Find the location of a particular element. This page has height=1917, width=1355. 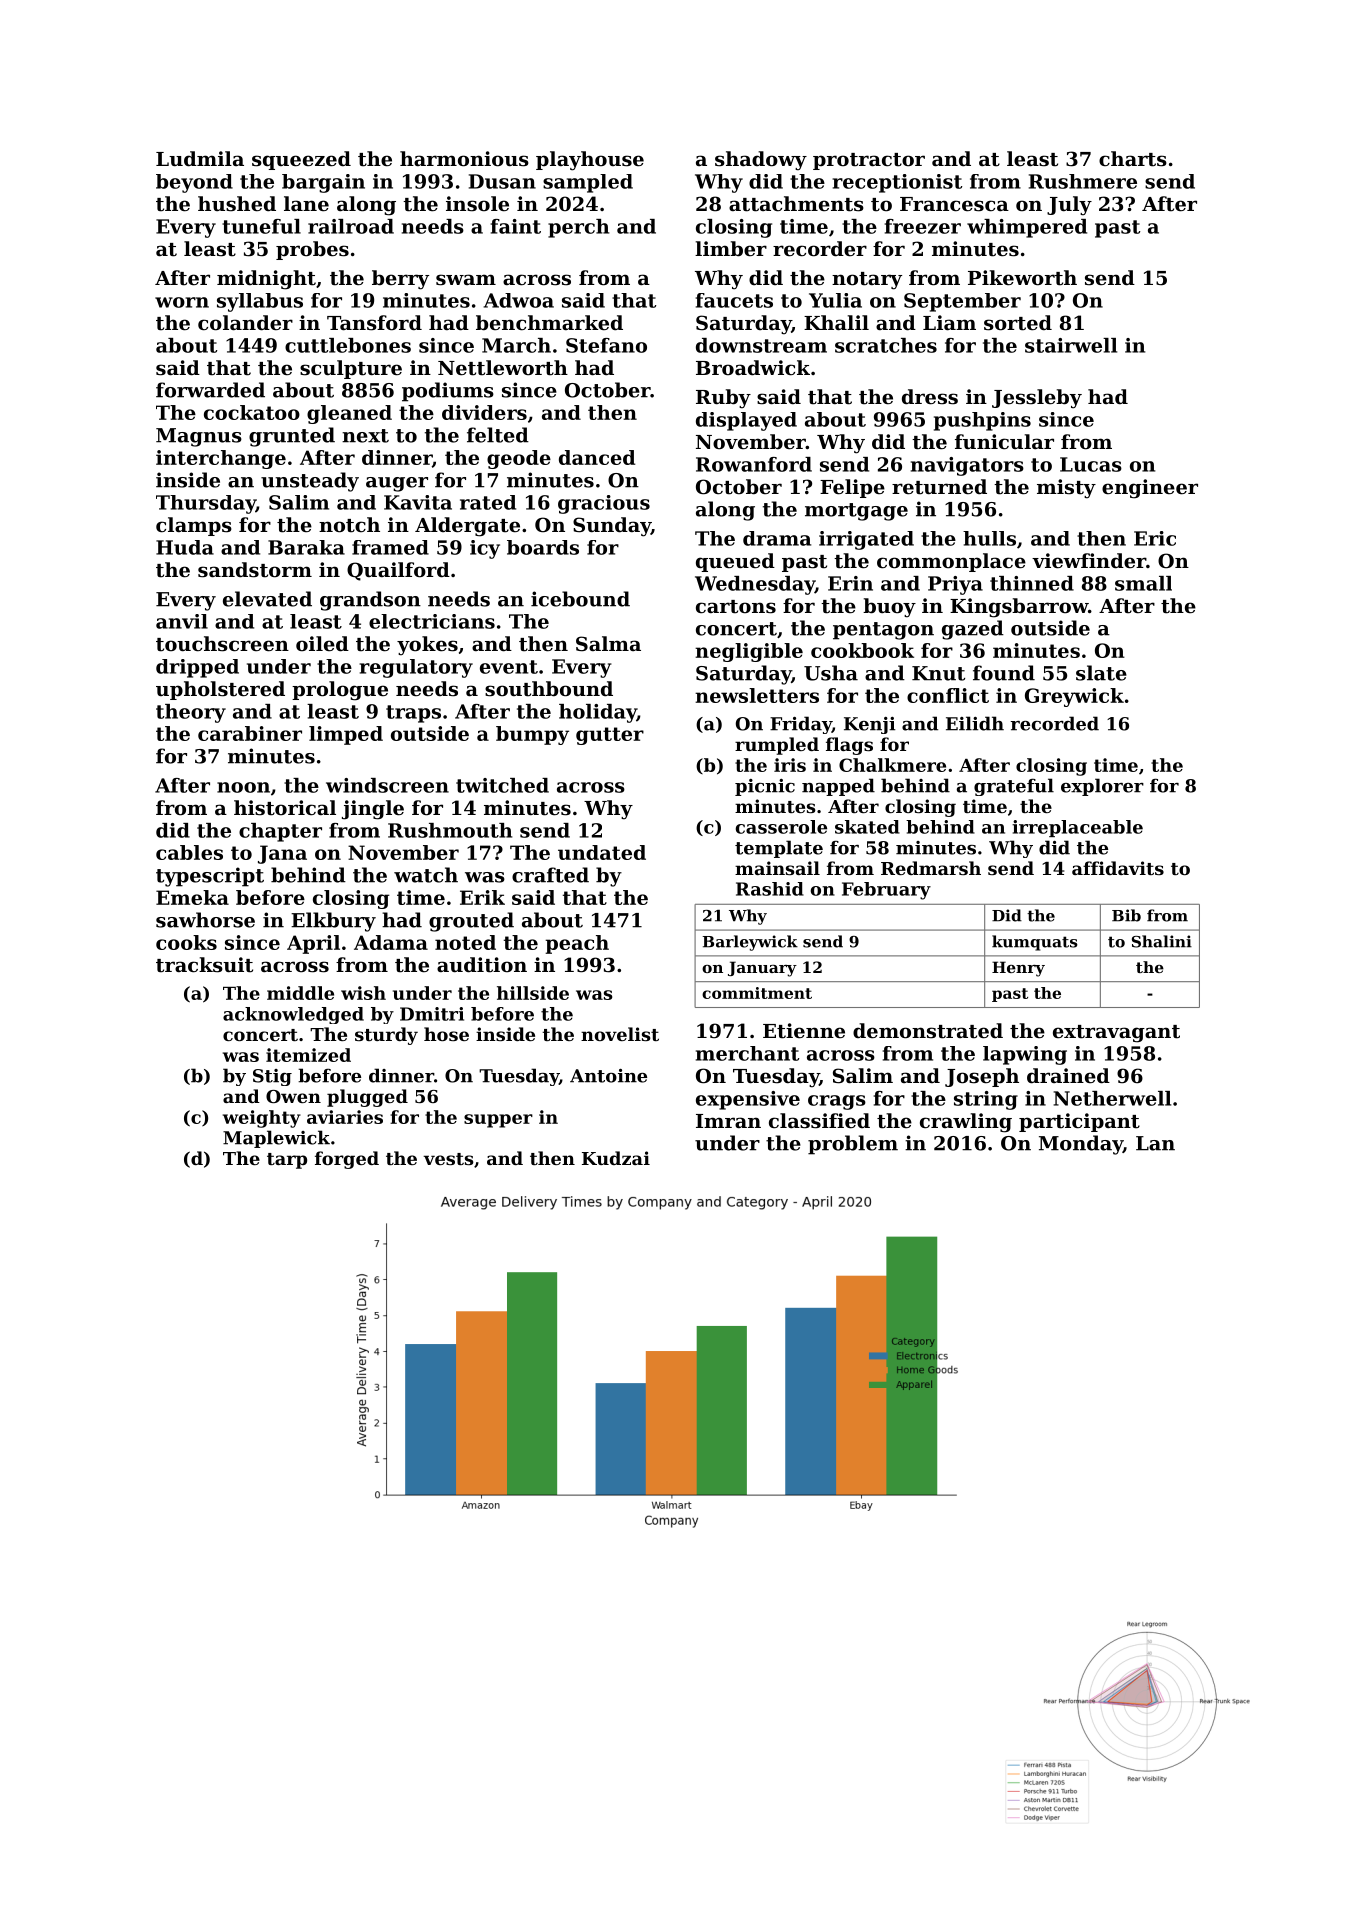

problem is located at coordinates (853, 1145).
